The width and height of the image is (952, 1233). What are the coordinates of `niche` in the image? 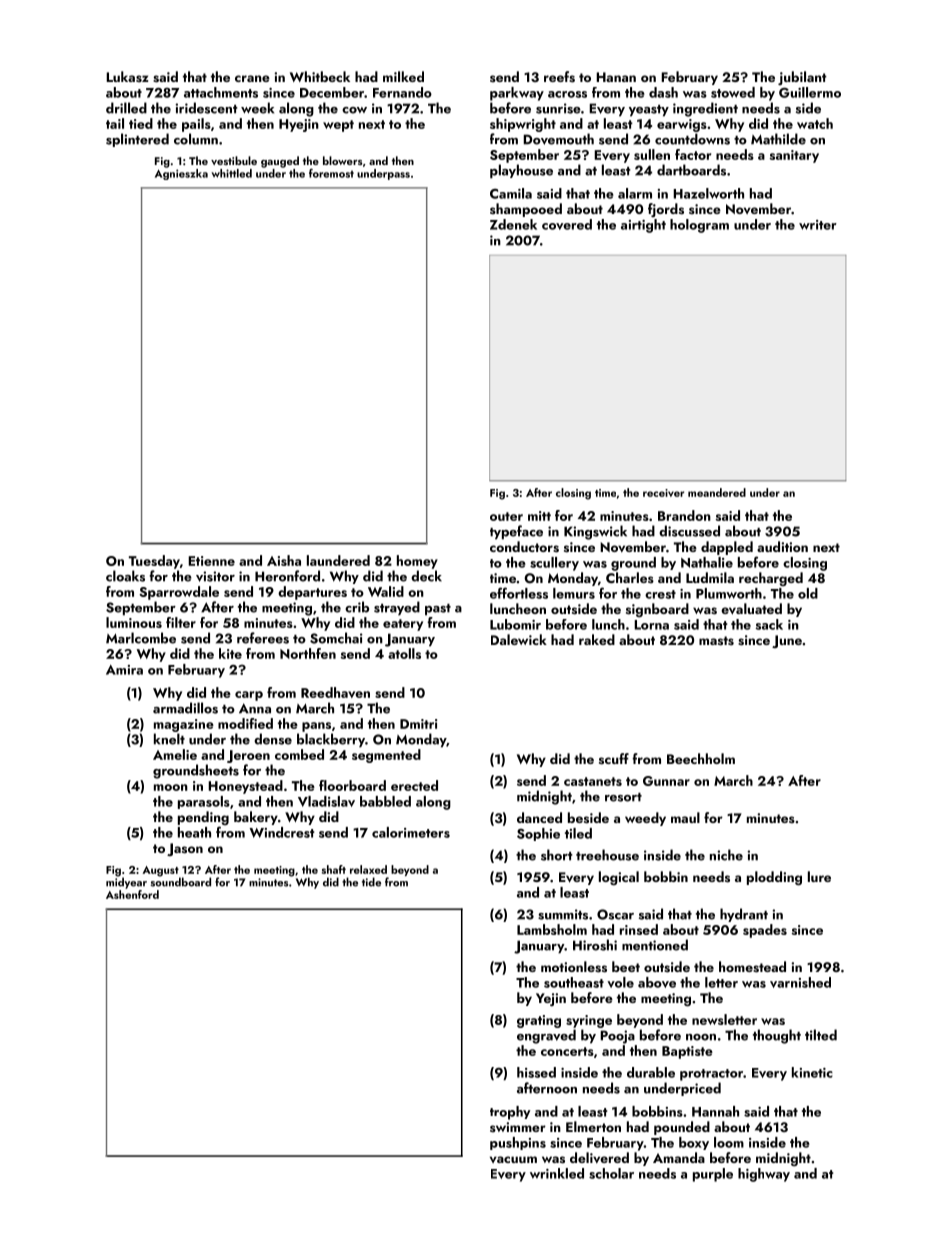 It's located at (726, 855).
